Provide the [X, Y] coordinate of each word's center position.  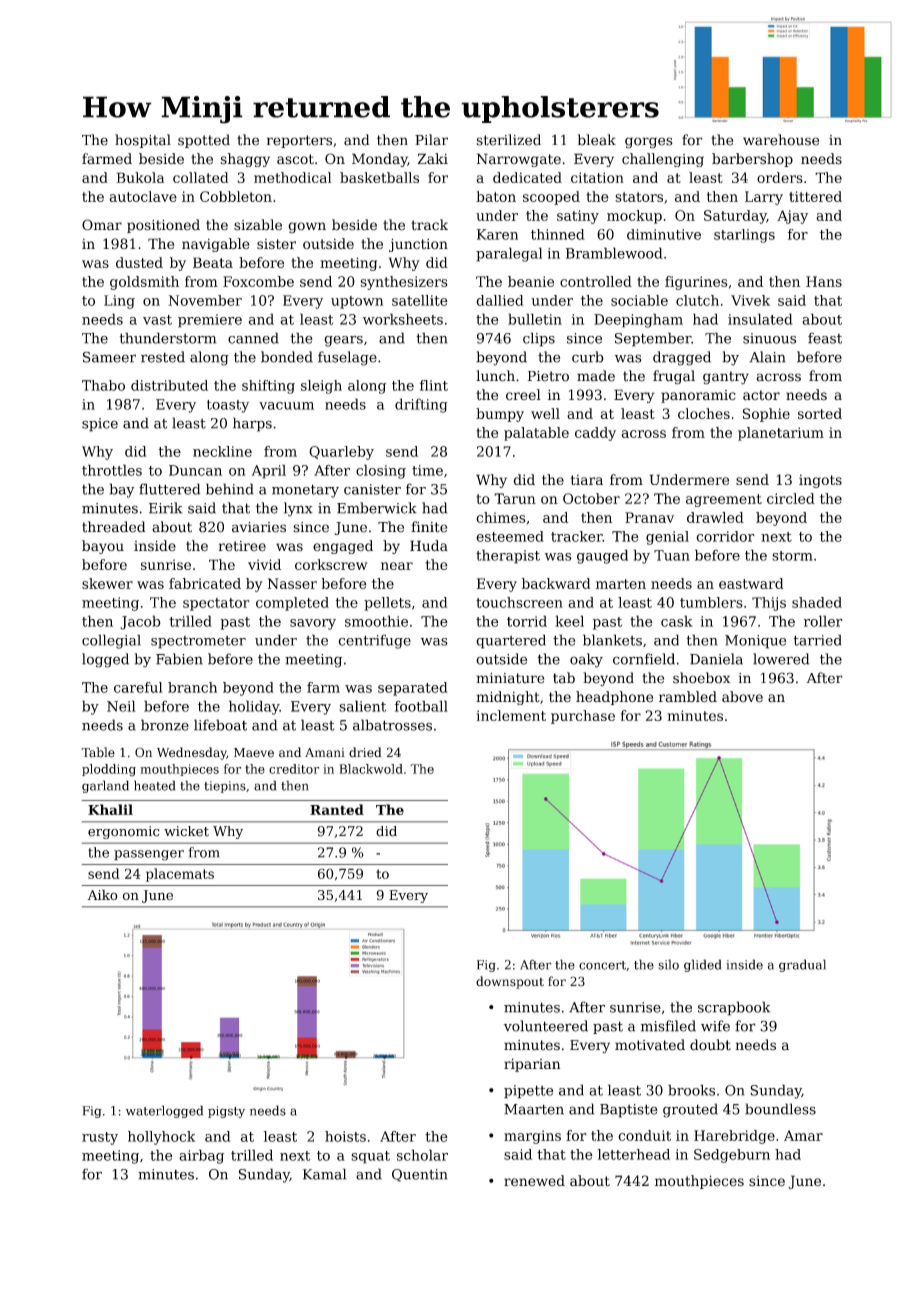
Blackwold [371, 769]
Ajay [792, 217]
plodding [109, 770]
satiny [578, 217]
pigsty [226, 1112]
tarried [817, 640]
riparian [532, 1065]
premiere [210, 321]
